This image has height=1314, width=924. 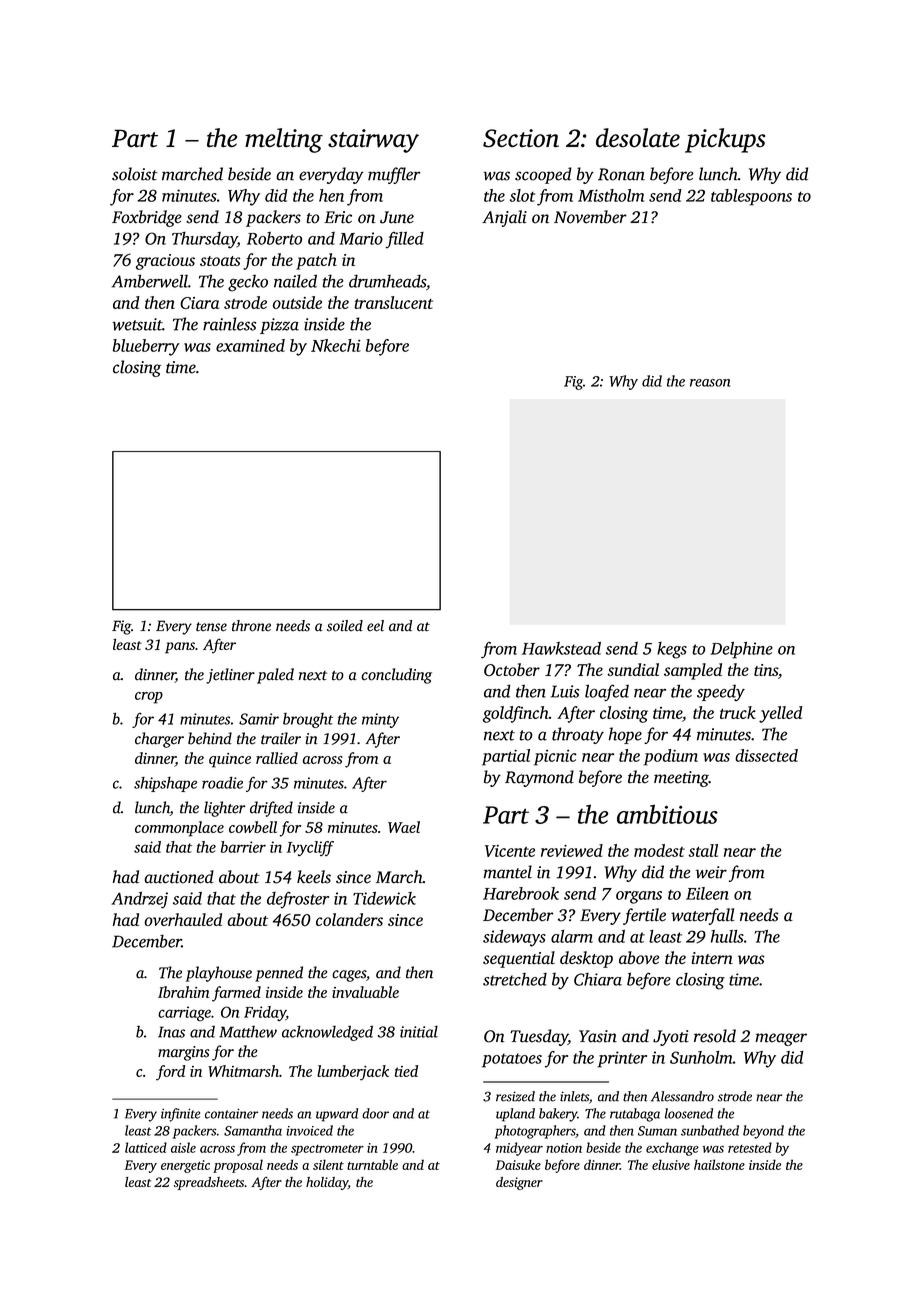 I want to click on concluding, so click(x=396, y=676).
